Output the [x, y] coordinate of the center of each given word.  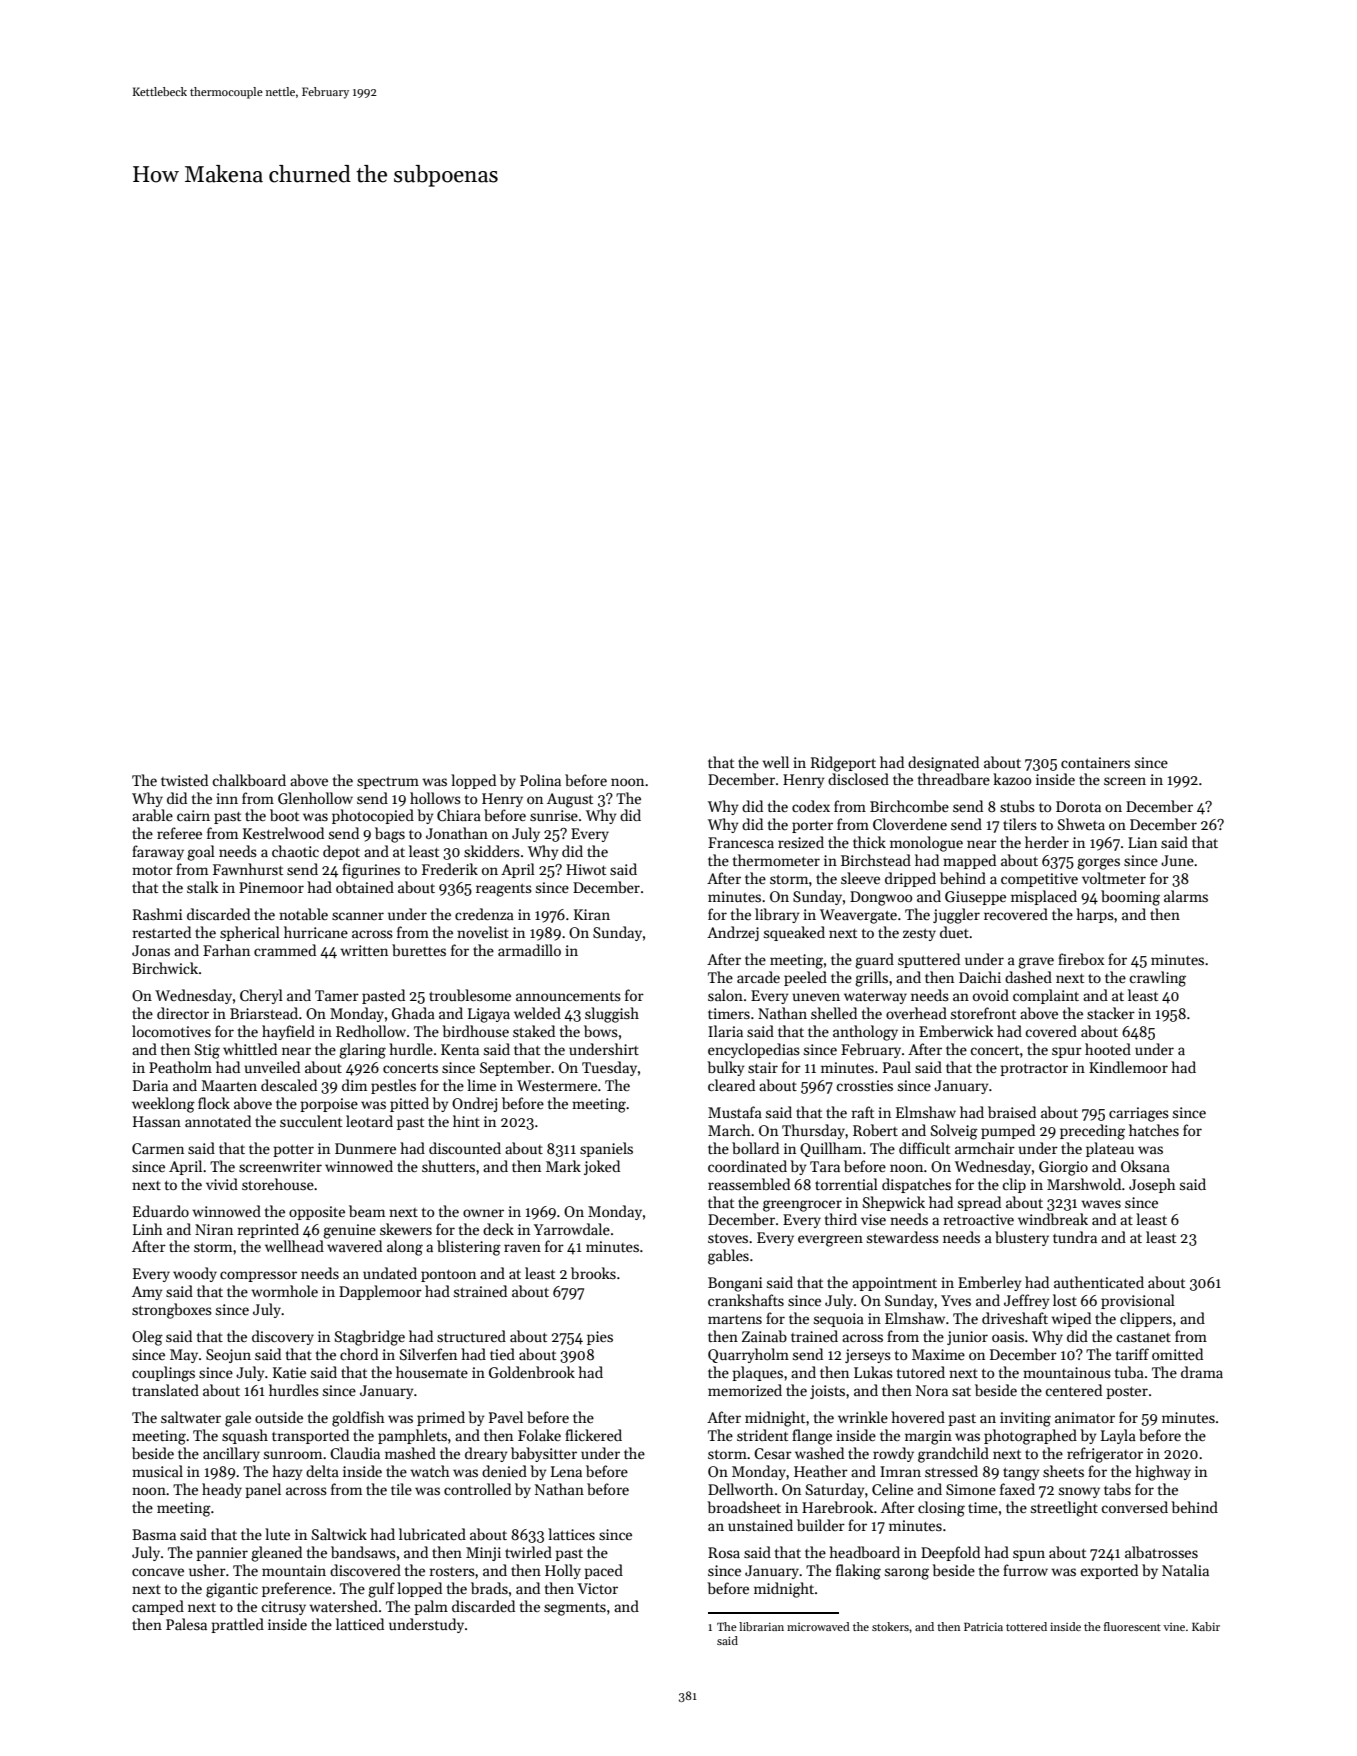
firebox [1081, 959]
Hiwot [586, 869]
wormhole [284, 1291]
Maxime [938, 1354]
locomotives [171, 1031]
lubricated [432, 1534]
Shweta [1081, 824]
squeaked [794, 933]
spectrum [388, 783]
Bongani [735, 1284]
